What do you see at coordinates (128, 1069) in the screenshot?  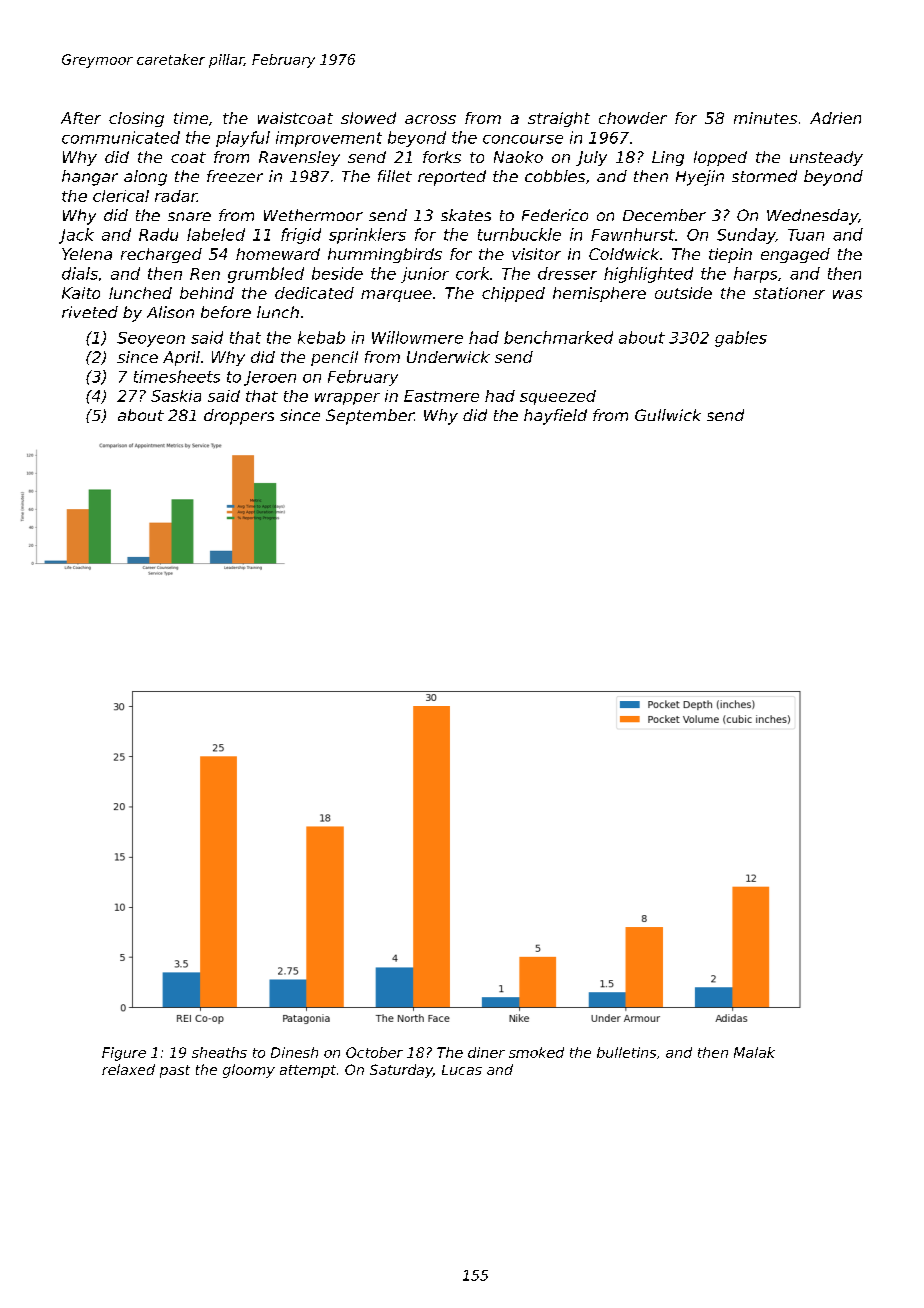 I see `relaxed` at bounding box center [128, 1069].
